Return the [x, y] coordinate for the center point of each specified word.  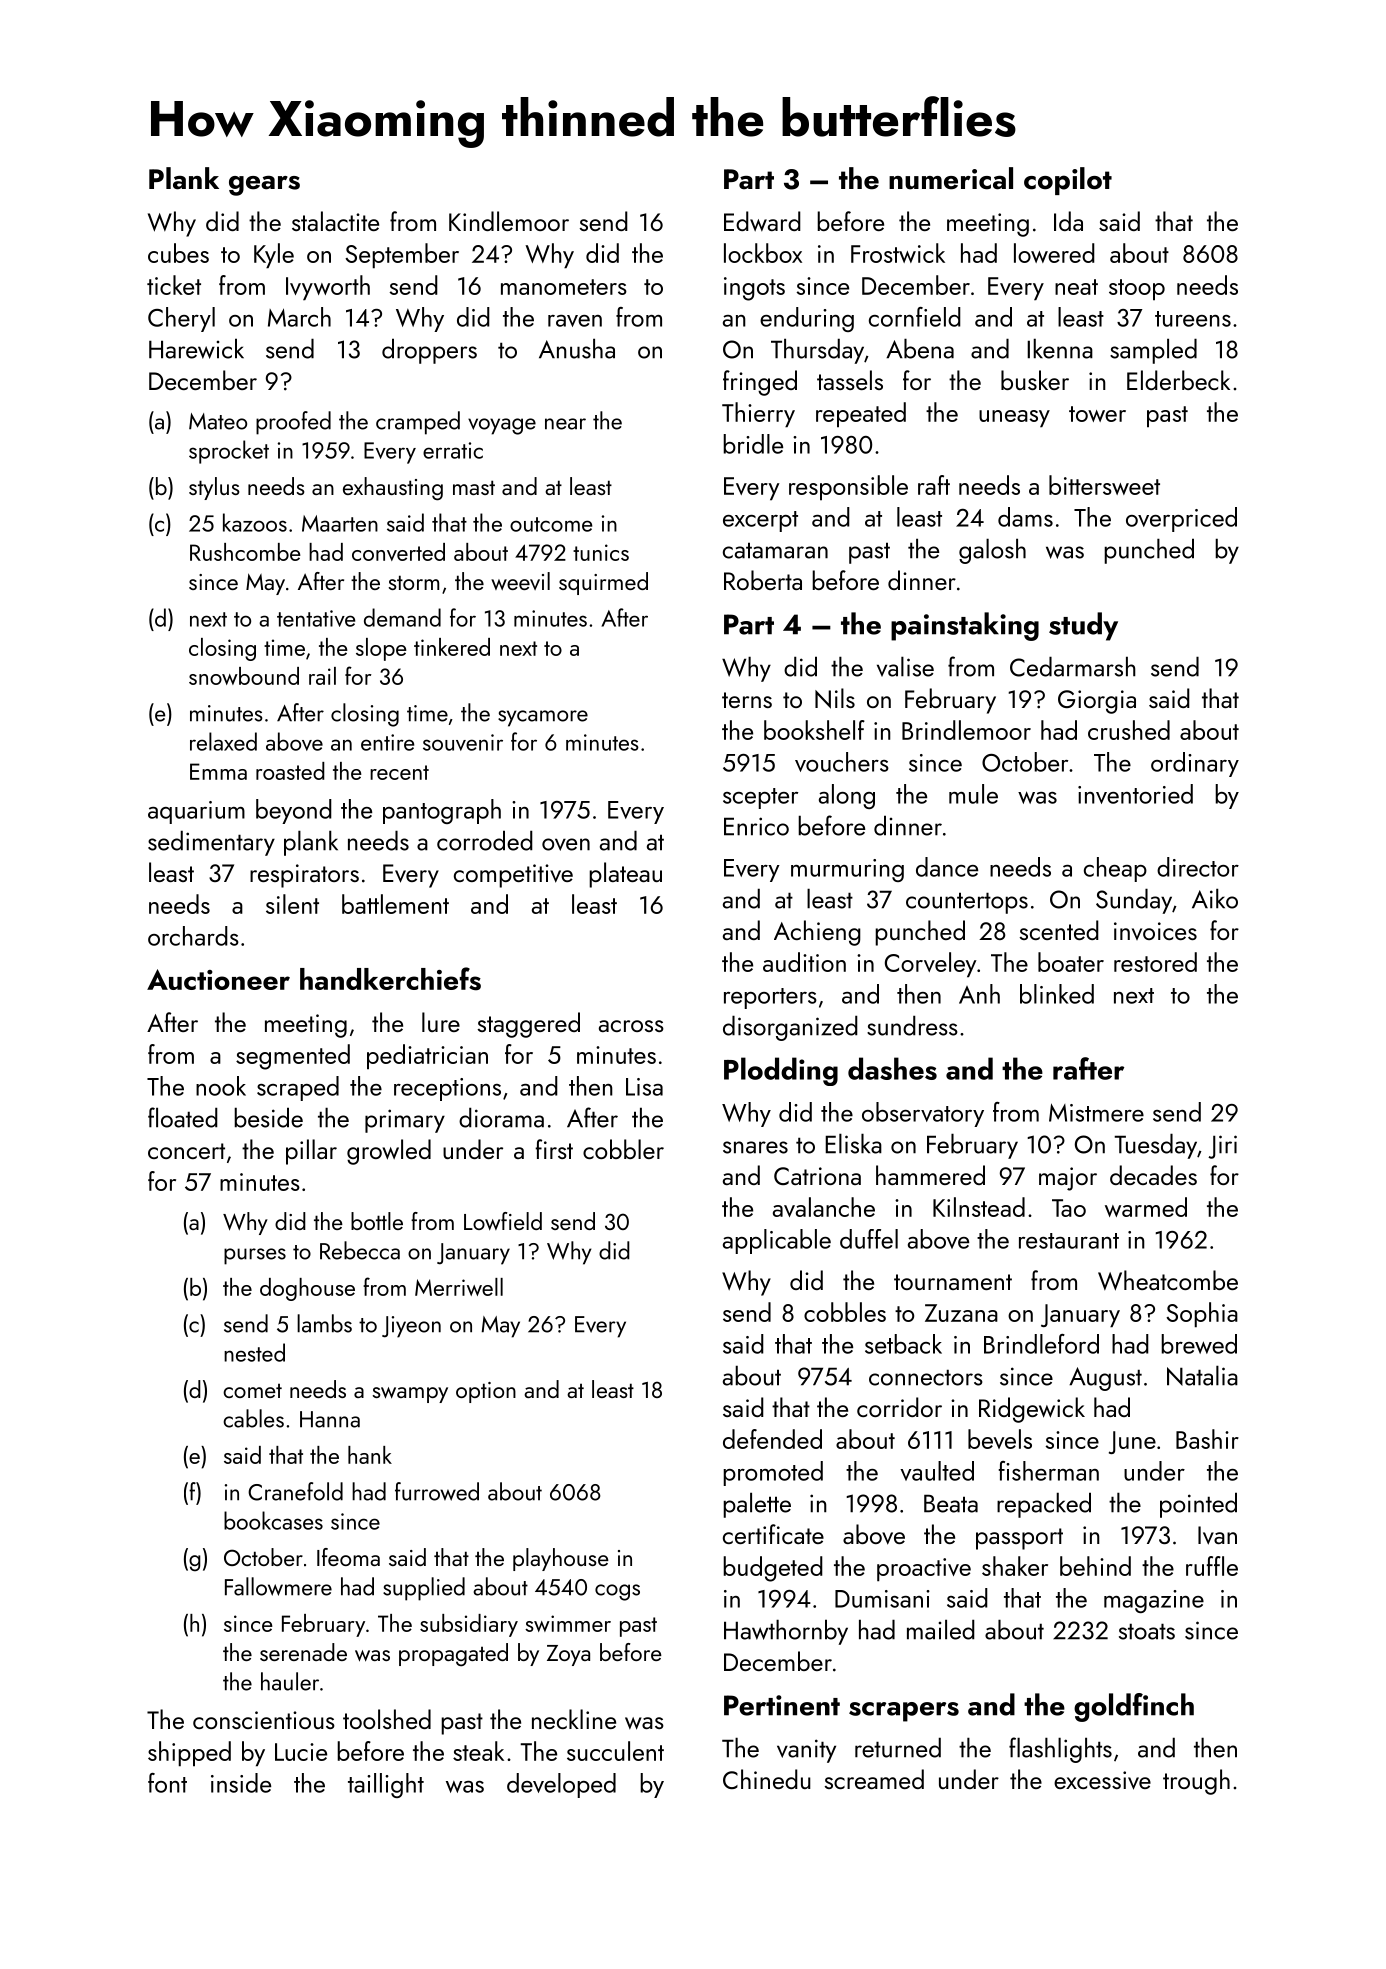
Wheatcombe [1168, 1280]
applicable [777, 1241]
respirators [304, 876]
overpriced [1181, 519]
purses [255, 1256]
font [167, 1783]
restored [1155, 962]
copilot [1068, 181]
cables [253, 1418]
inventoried [1135, 794]
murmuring [847, 870]
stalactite [335, 221]
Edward [762, 221]
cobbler [623, 1149]
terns [747, 700]
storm [414, 582]
